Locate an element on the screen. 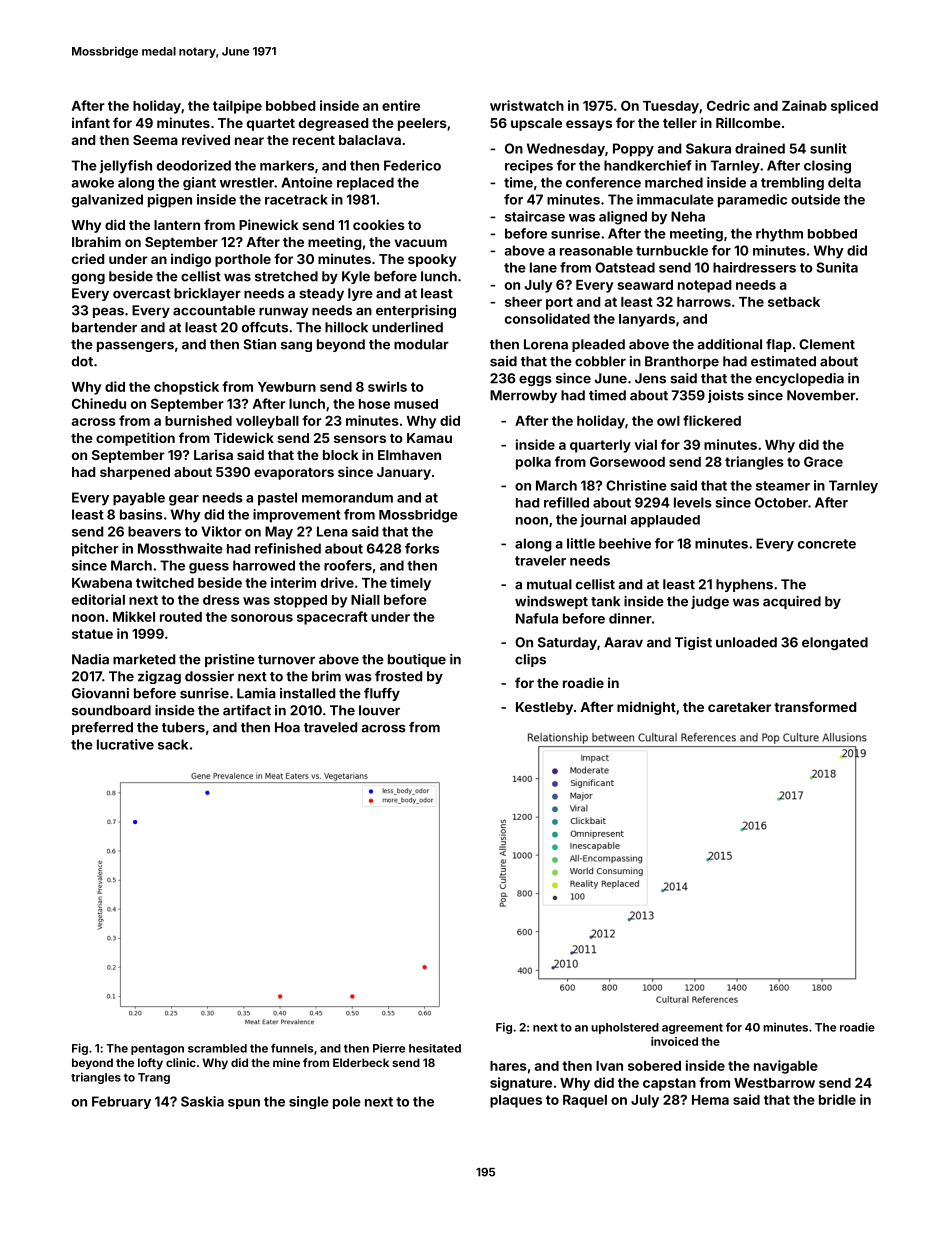 The height and width of the screenshot is (1233, 952). sack is located at coordinates (173, 744).
